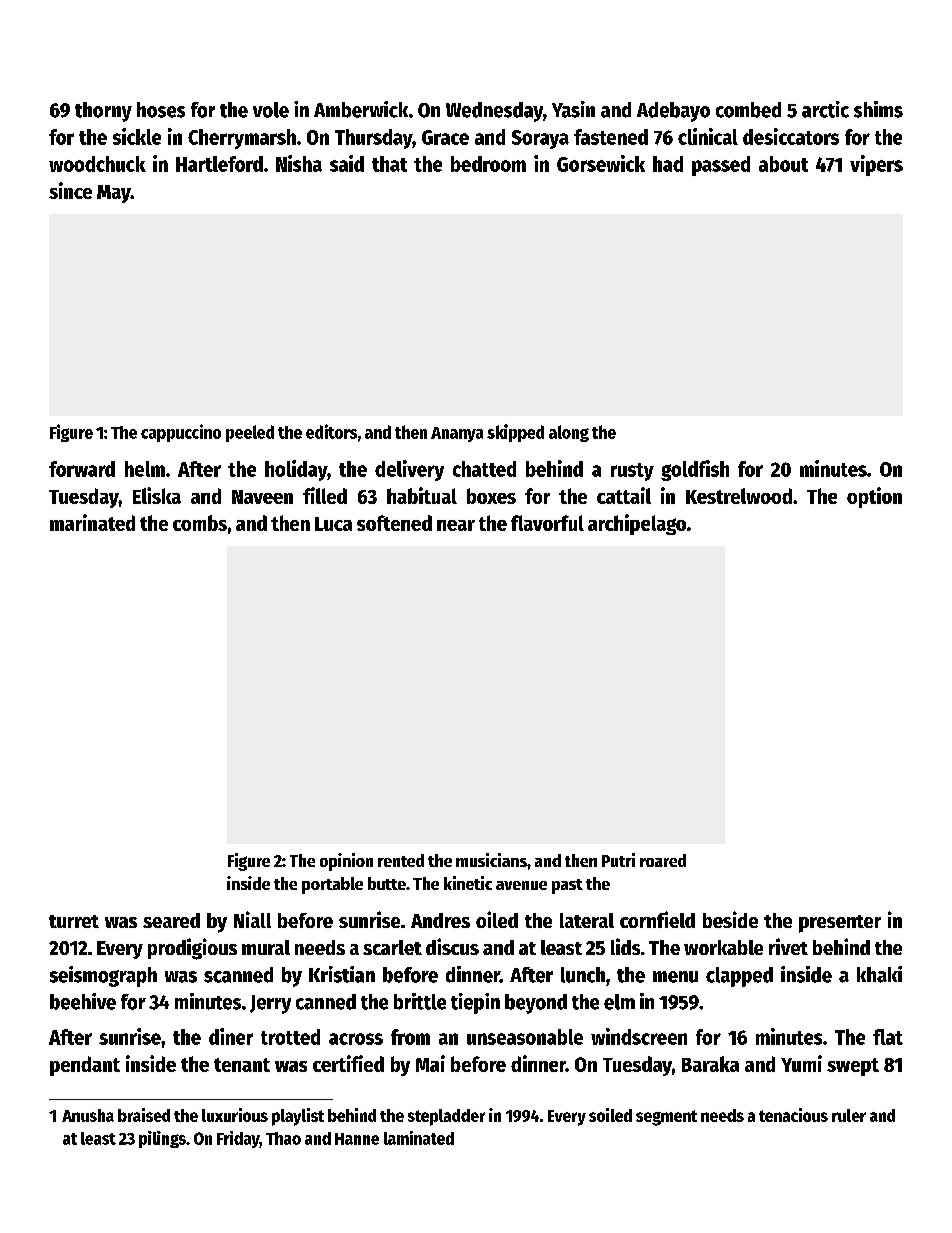 The image size is (952, 1233). Describe the element at coordinates (825, 109) in the screenshot. I see `arctic` at that location.
